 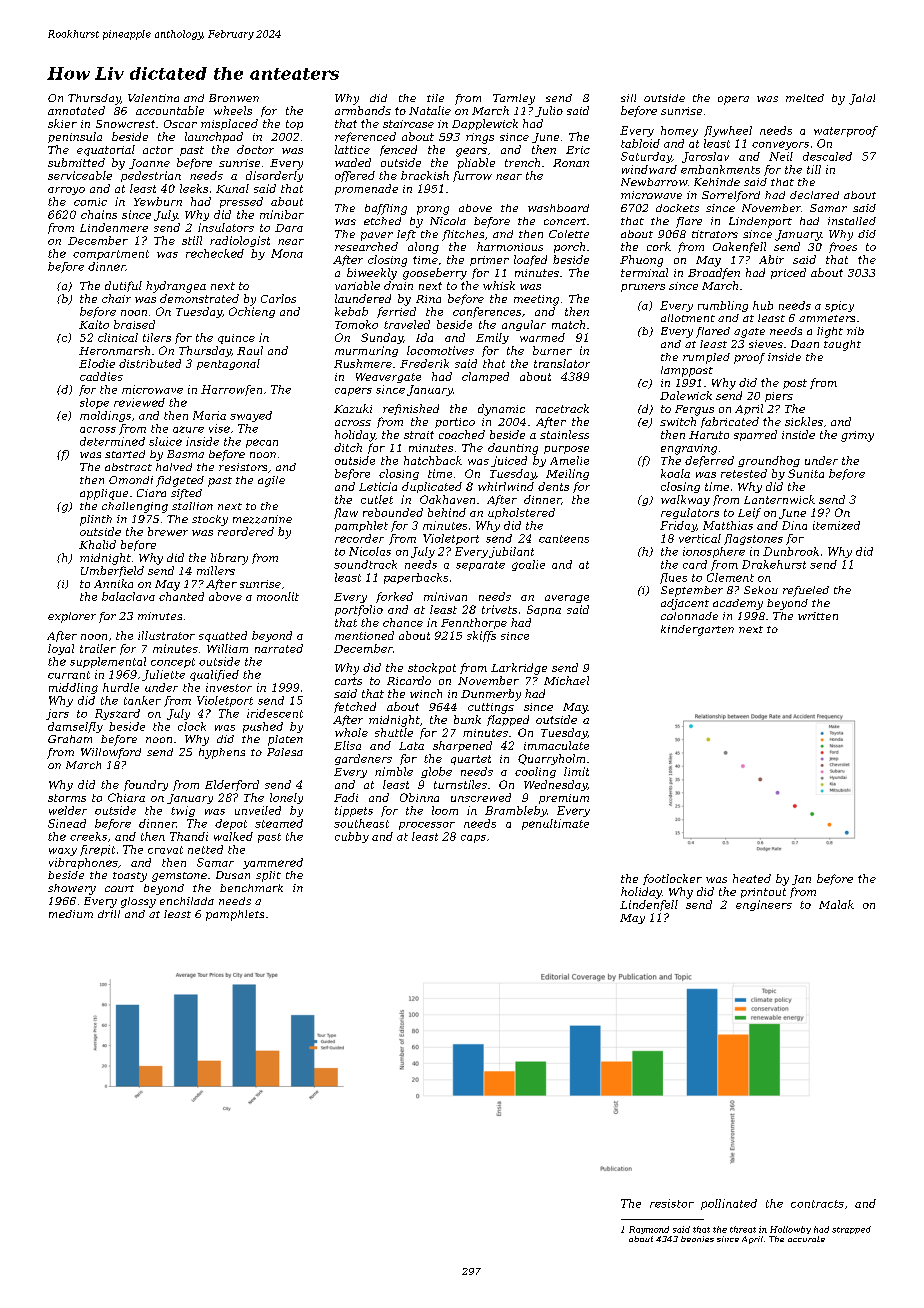 I want to click on welder, so click(x=68, y=810).
